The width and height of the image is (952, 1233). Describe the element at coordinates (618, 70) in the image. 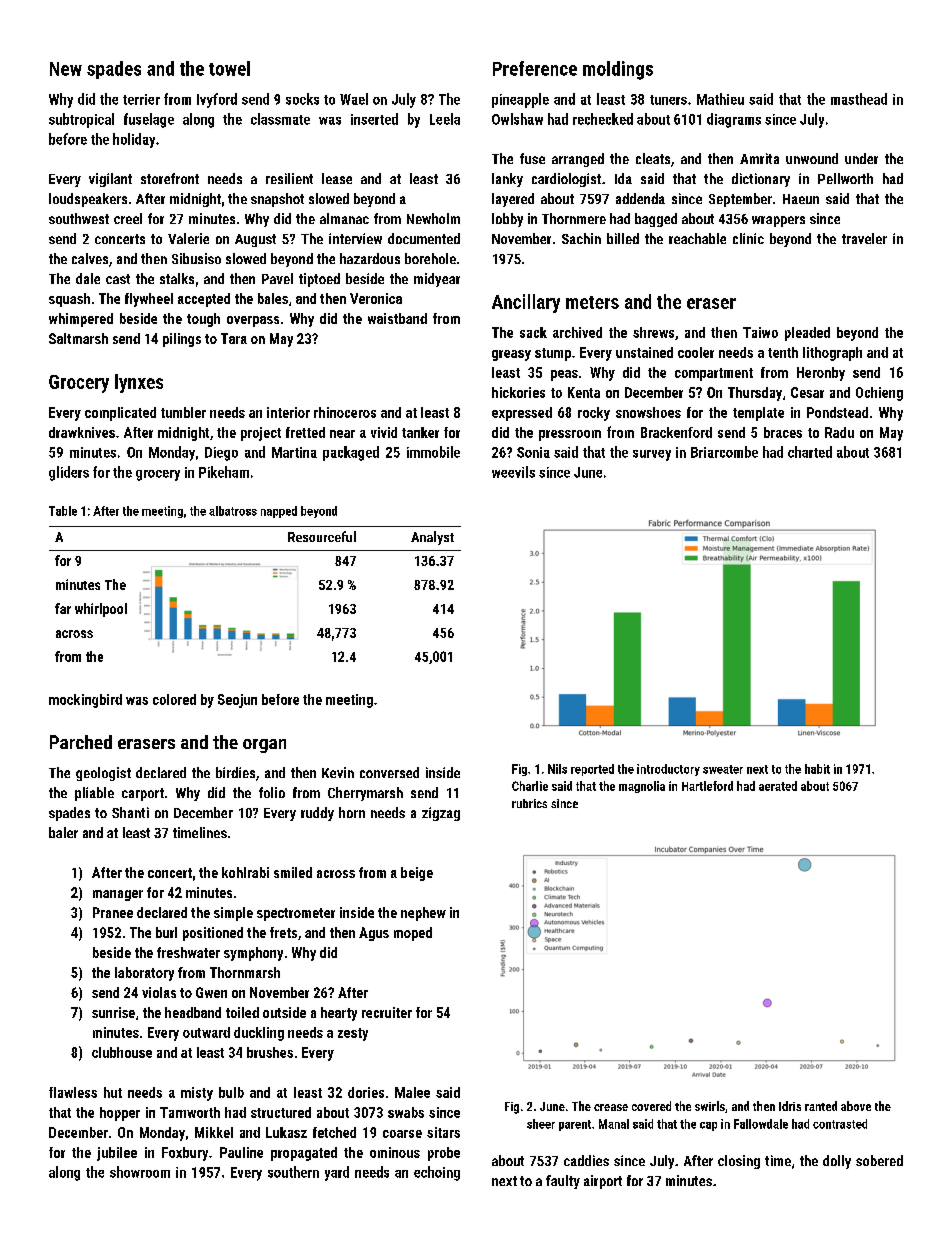

I see `moldings` at that location.
